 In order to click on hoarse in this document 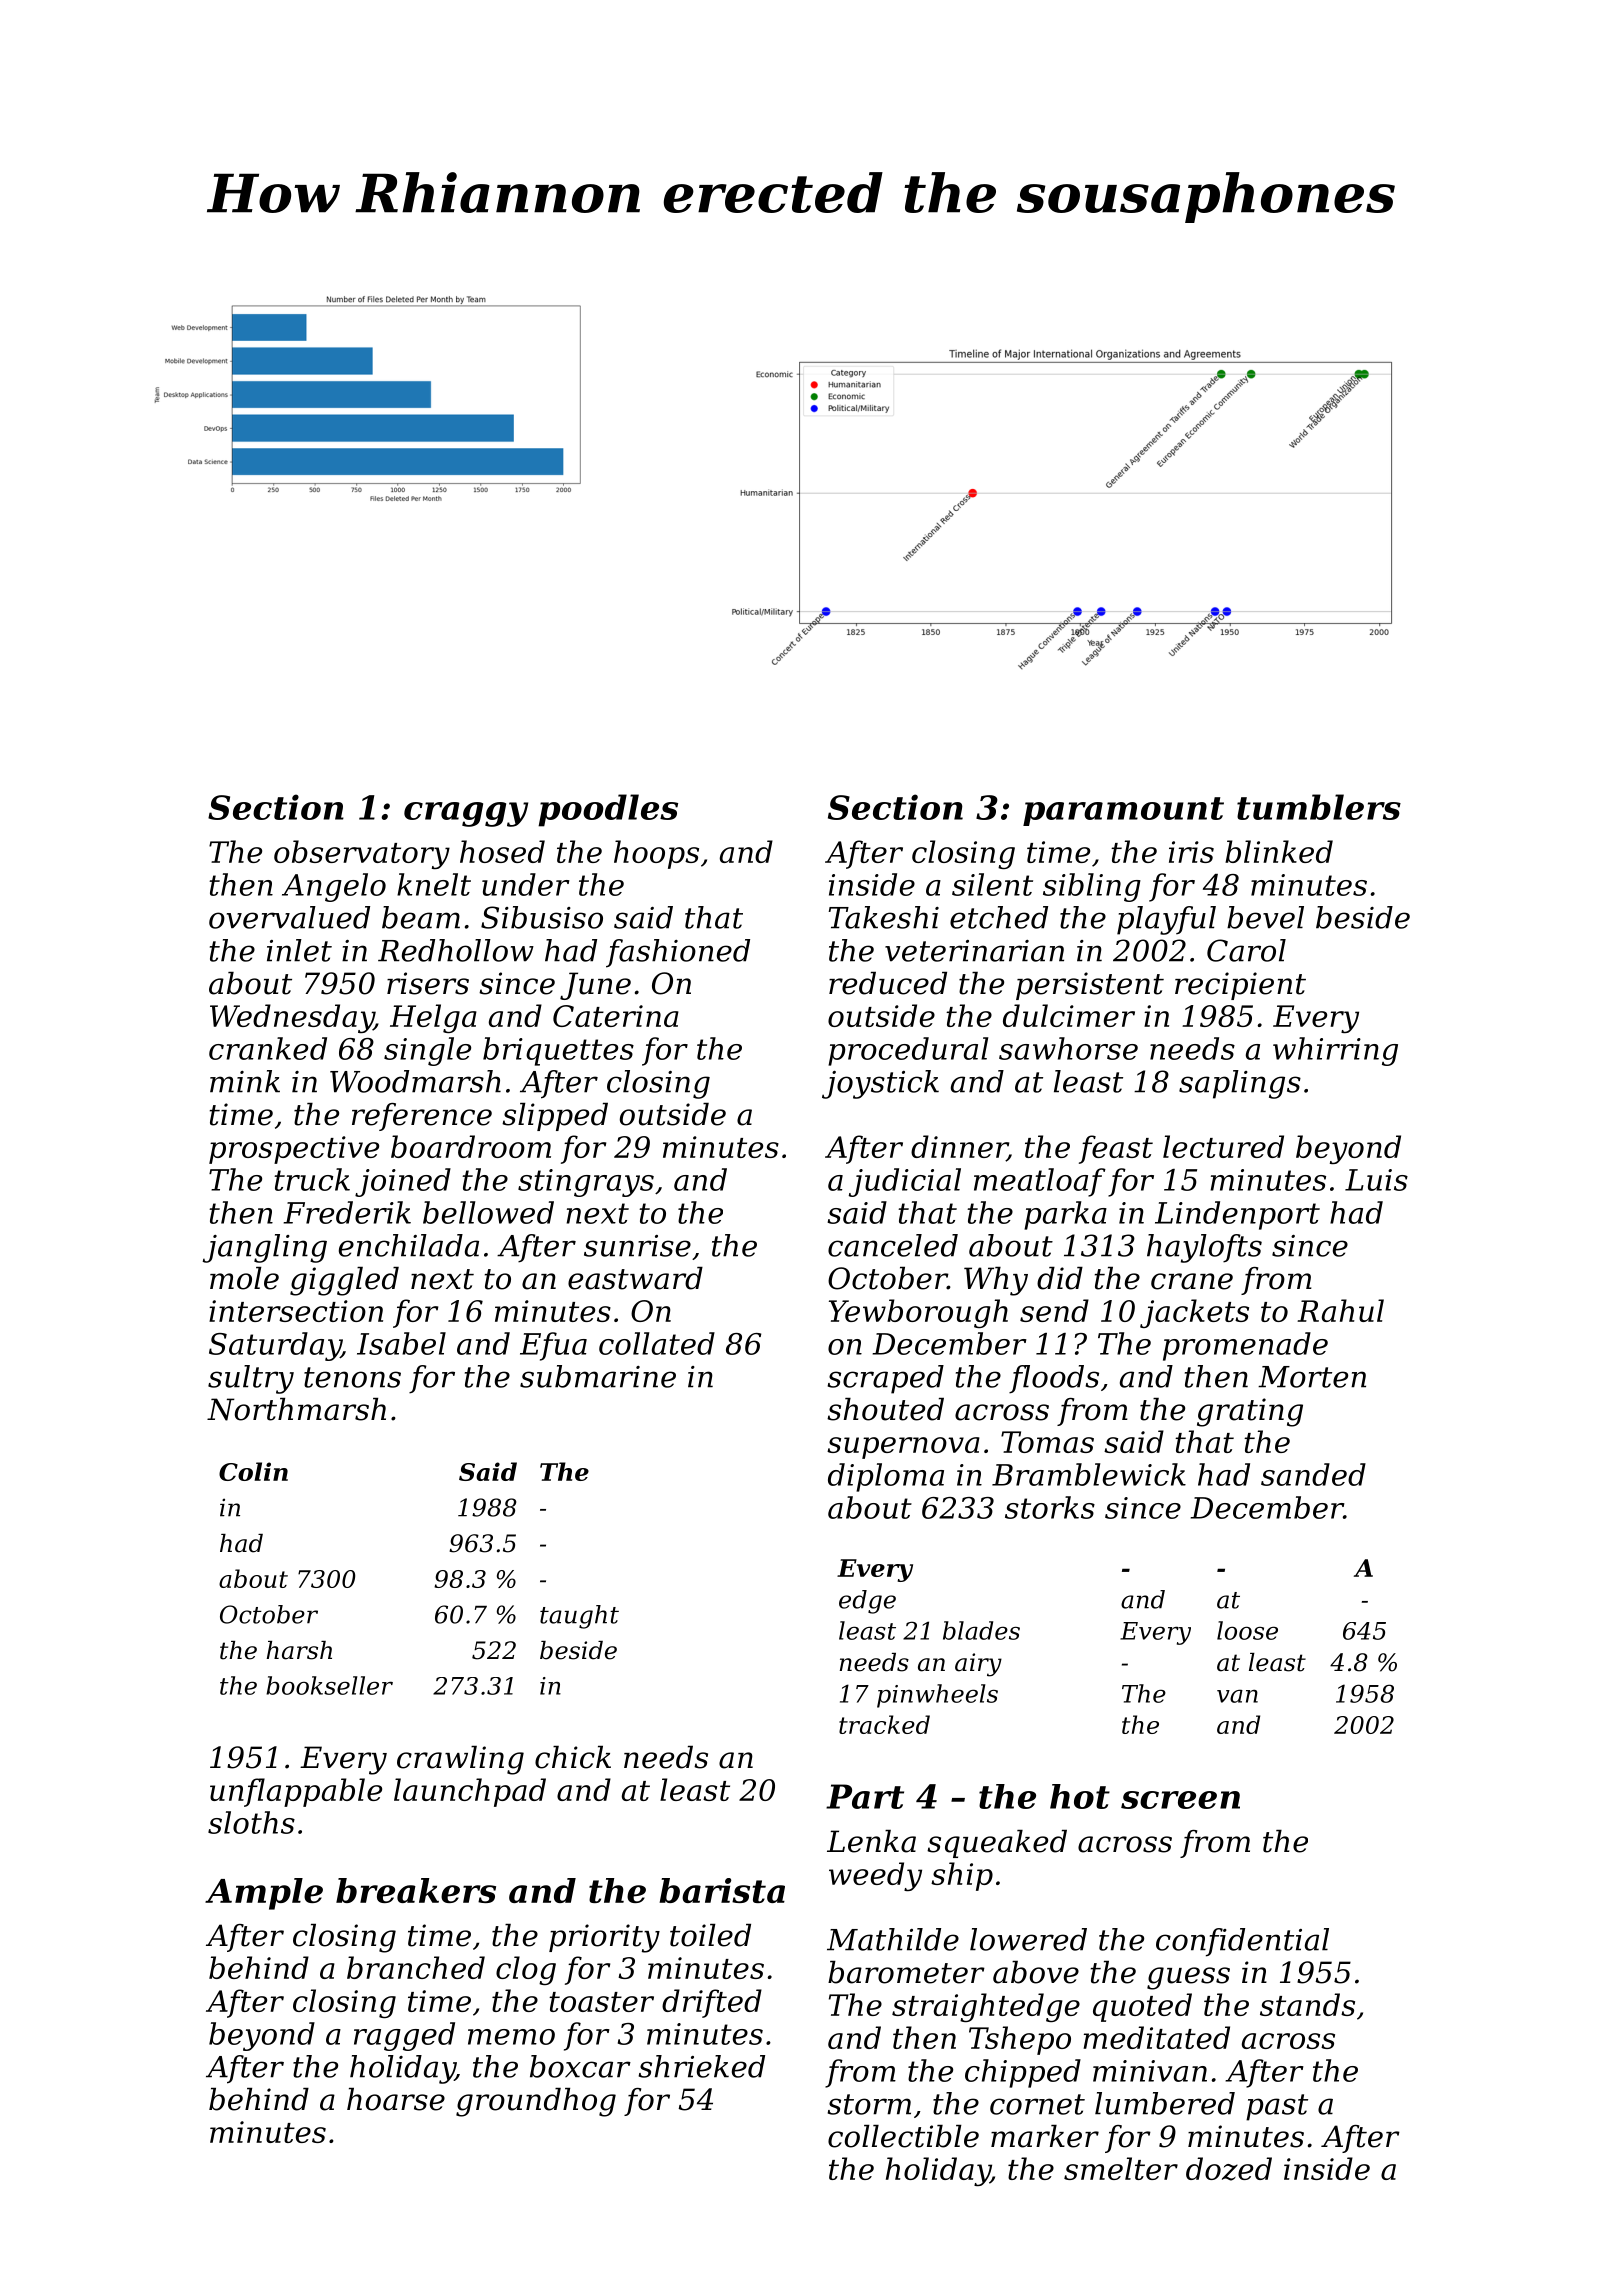, I will do `click(396, 2099)`.
